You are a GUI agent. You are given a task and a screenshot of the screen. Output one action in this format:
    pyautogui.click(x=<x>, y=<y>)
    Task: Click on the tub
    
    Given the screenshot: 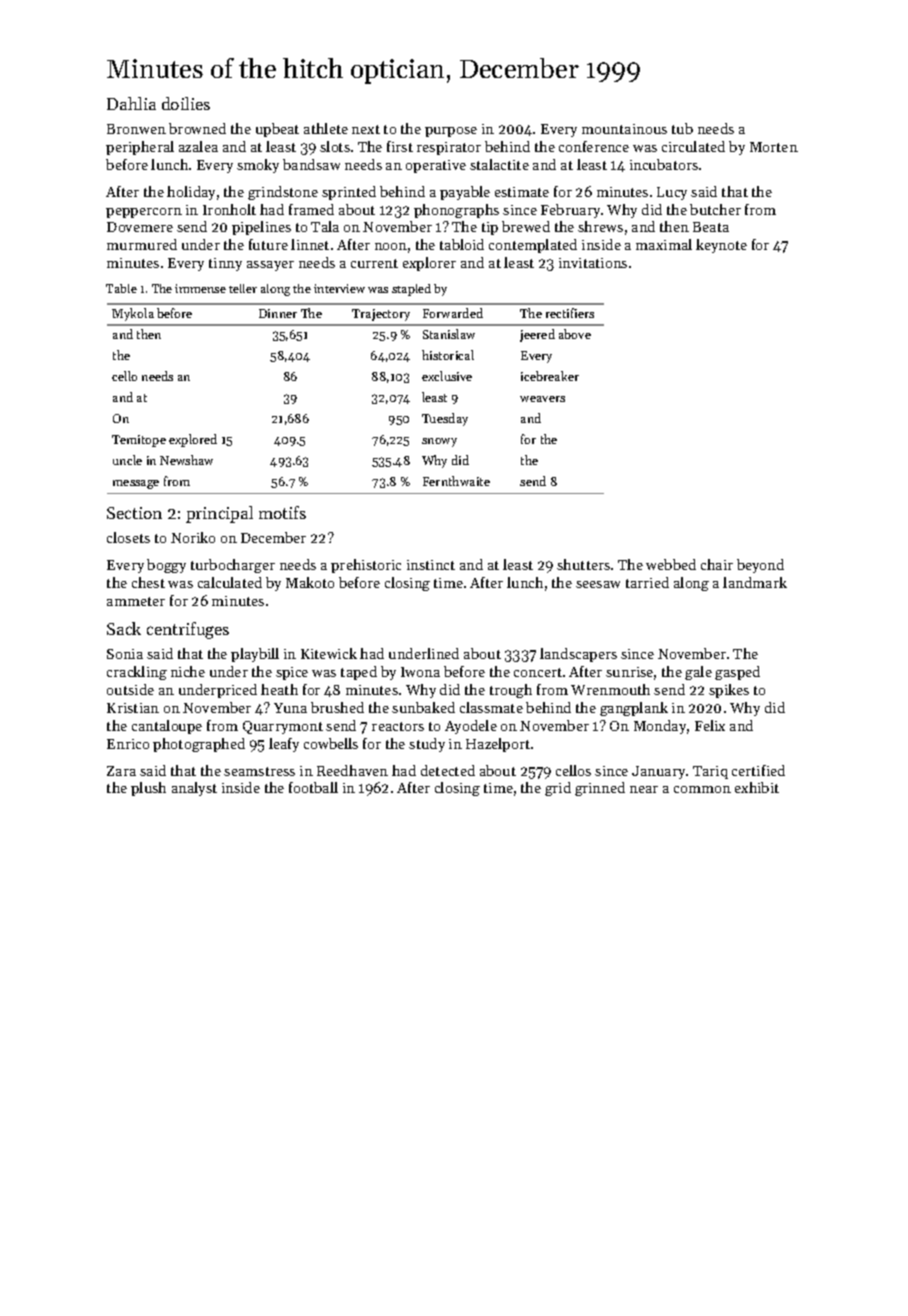 What is the action you would take?
    pyautogui.click(x=682, y=128)
